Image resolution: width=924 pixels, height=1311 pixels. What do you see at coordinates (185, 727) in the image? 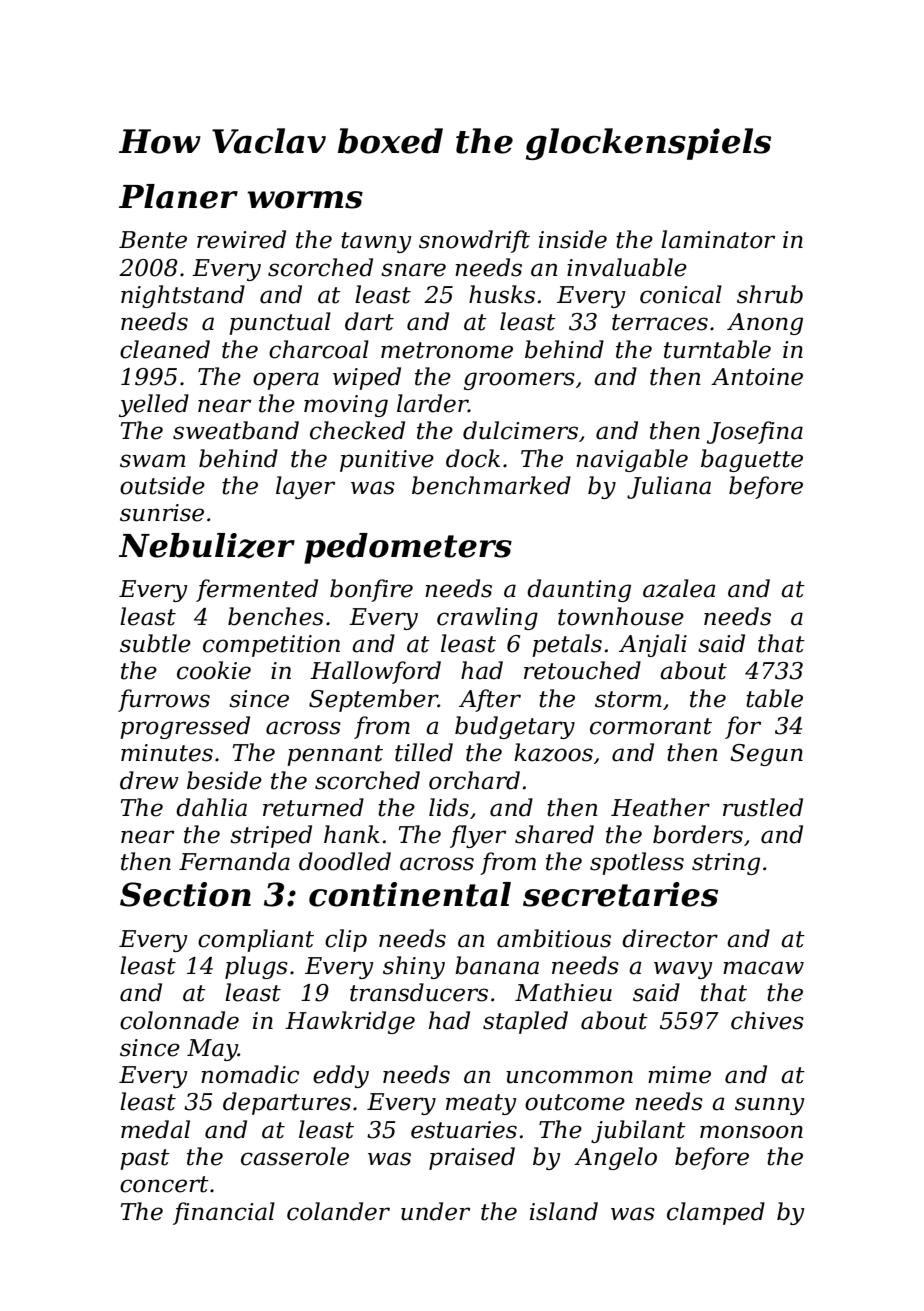
I see `progressed` at bounding box center [185, 727].
